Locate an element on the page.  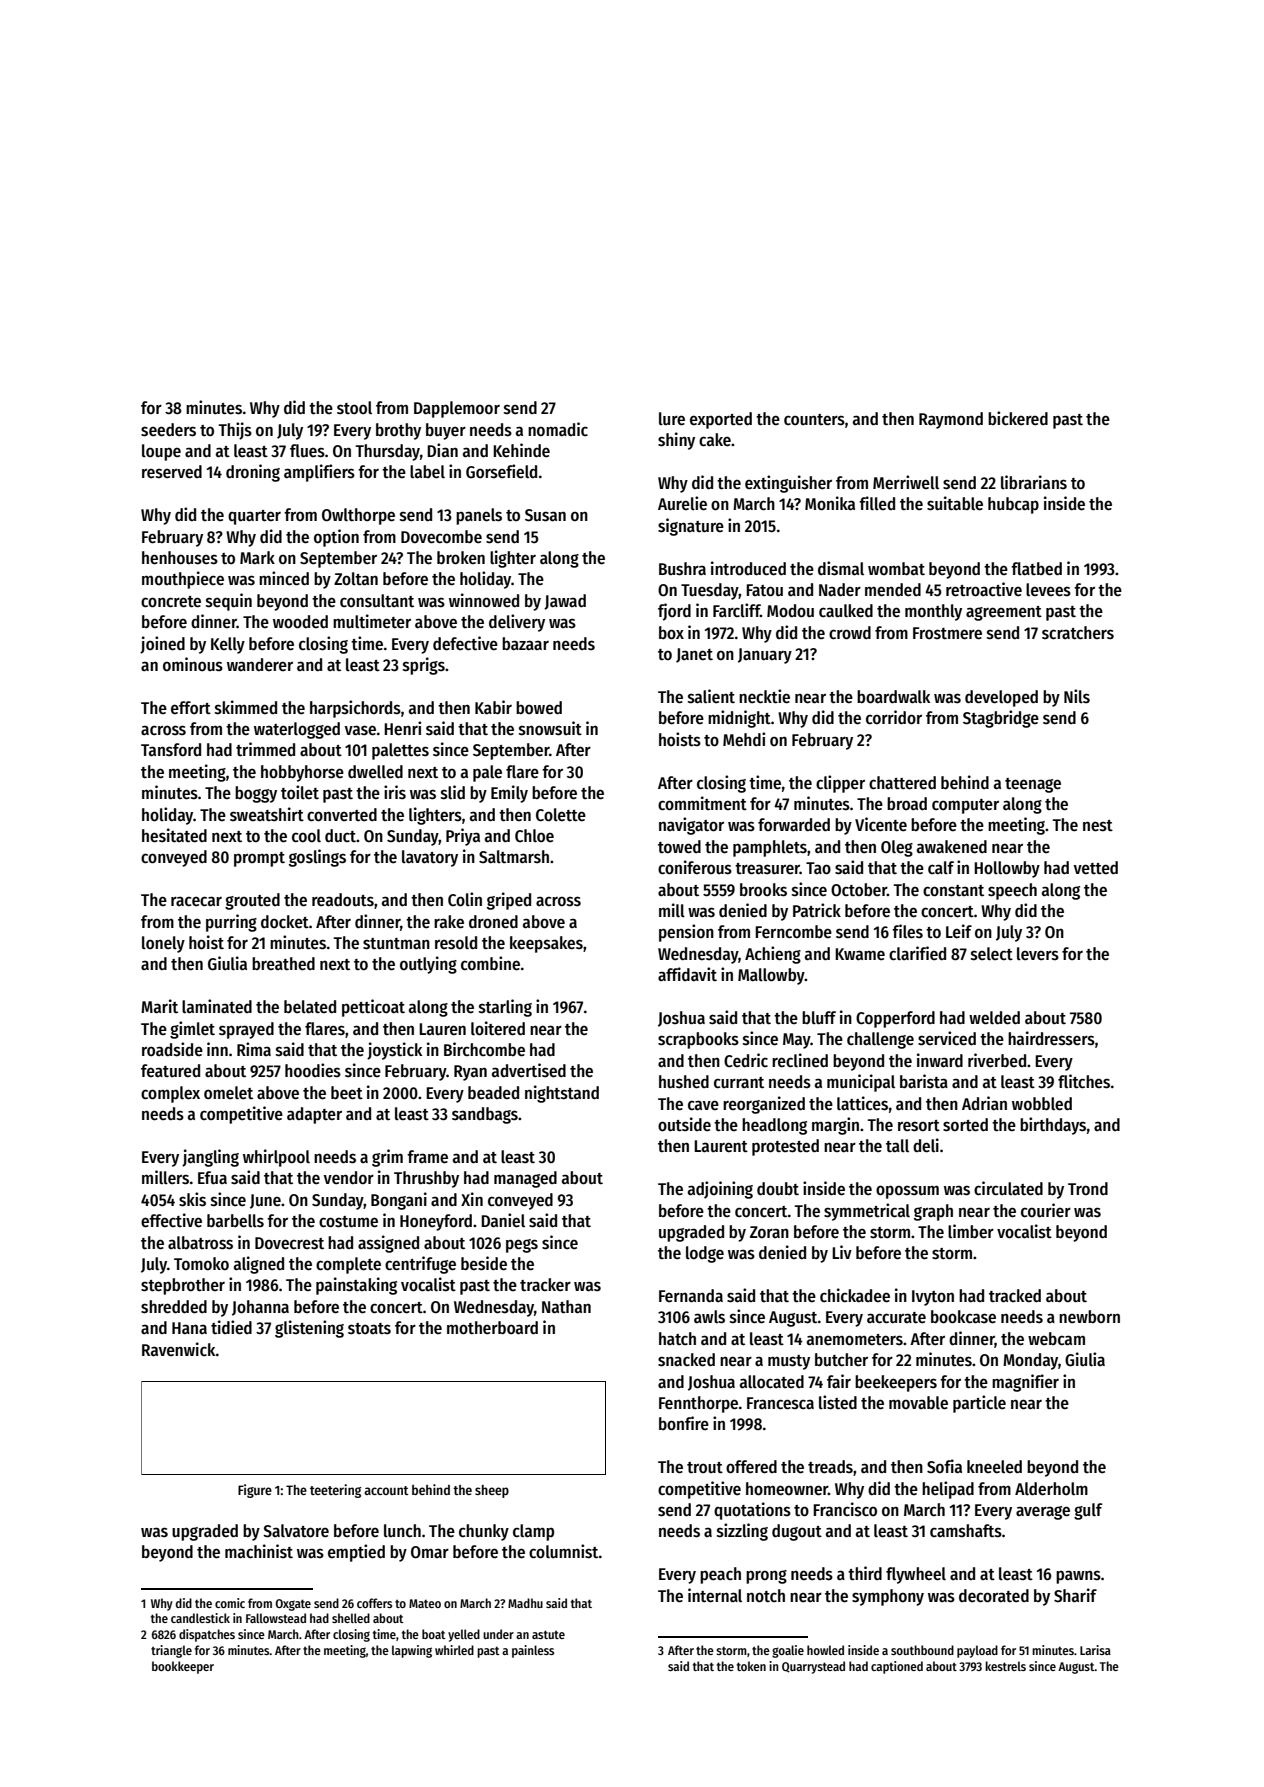
complex is located at coordinates (170, 1094).
